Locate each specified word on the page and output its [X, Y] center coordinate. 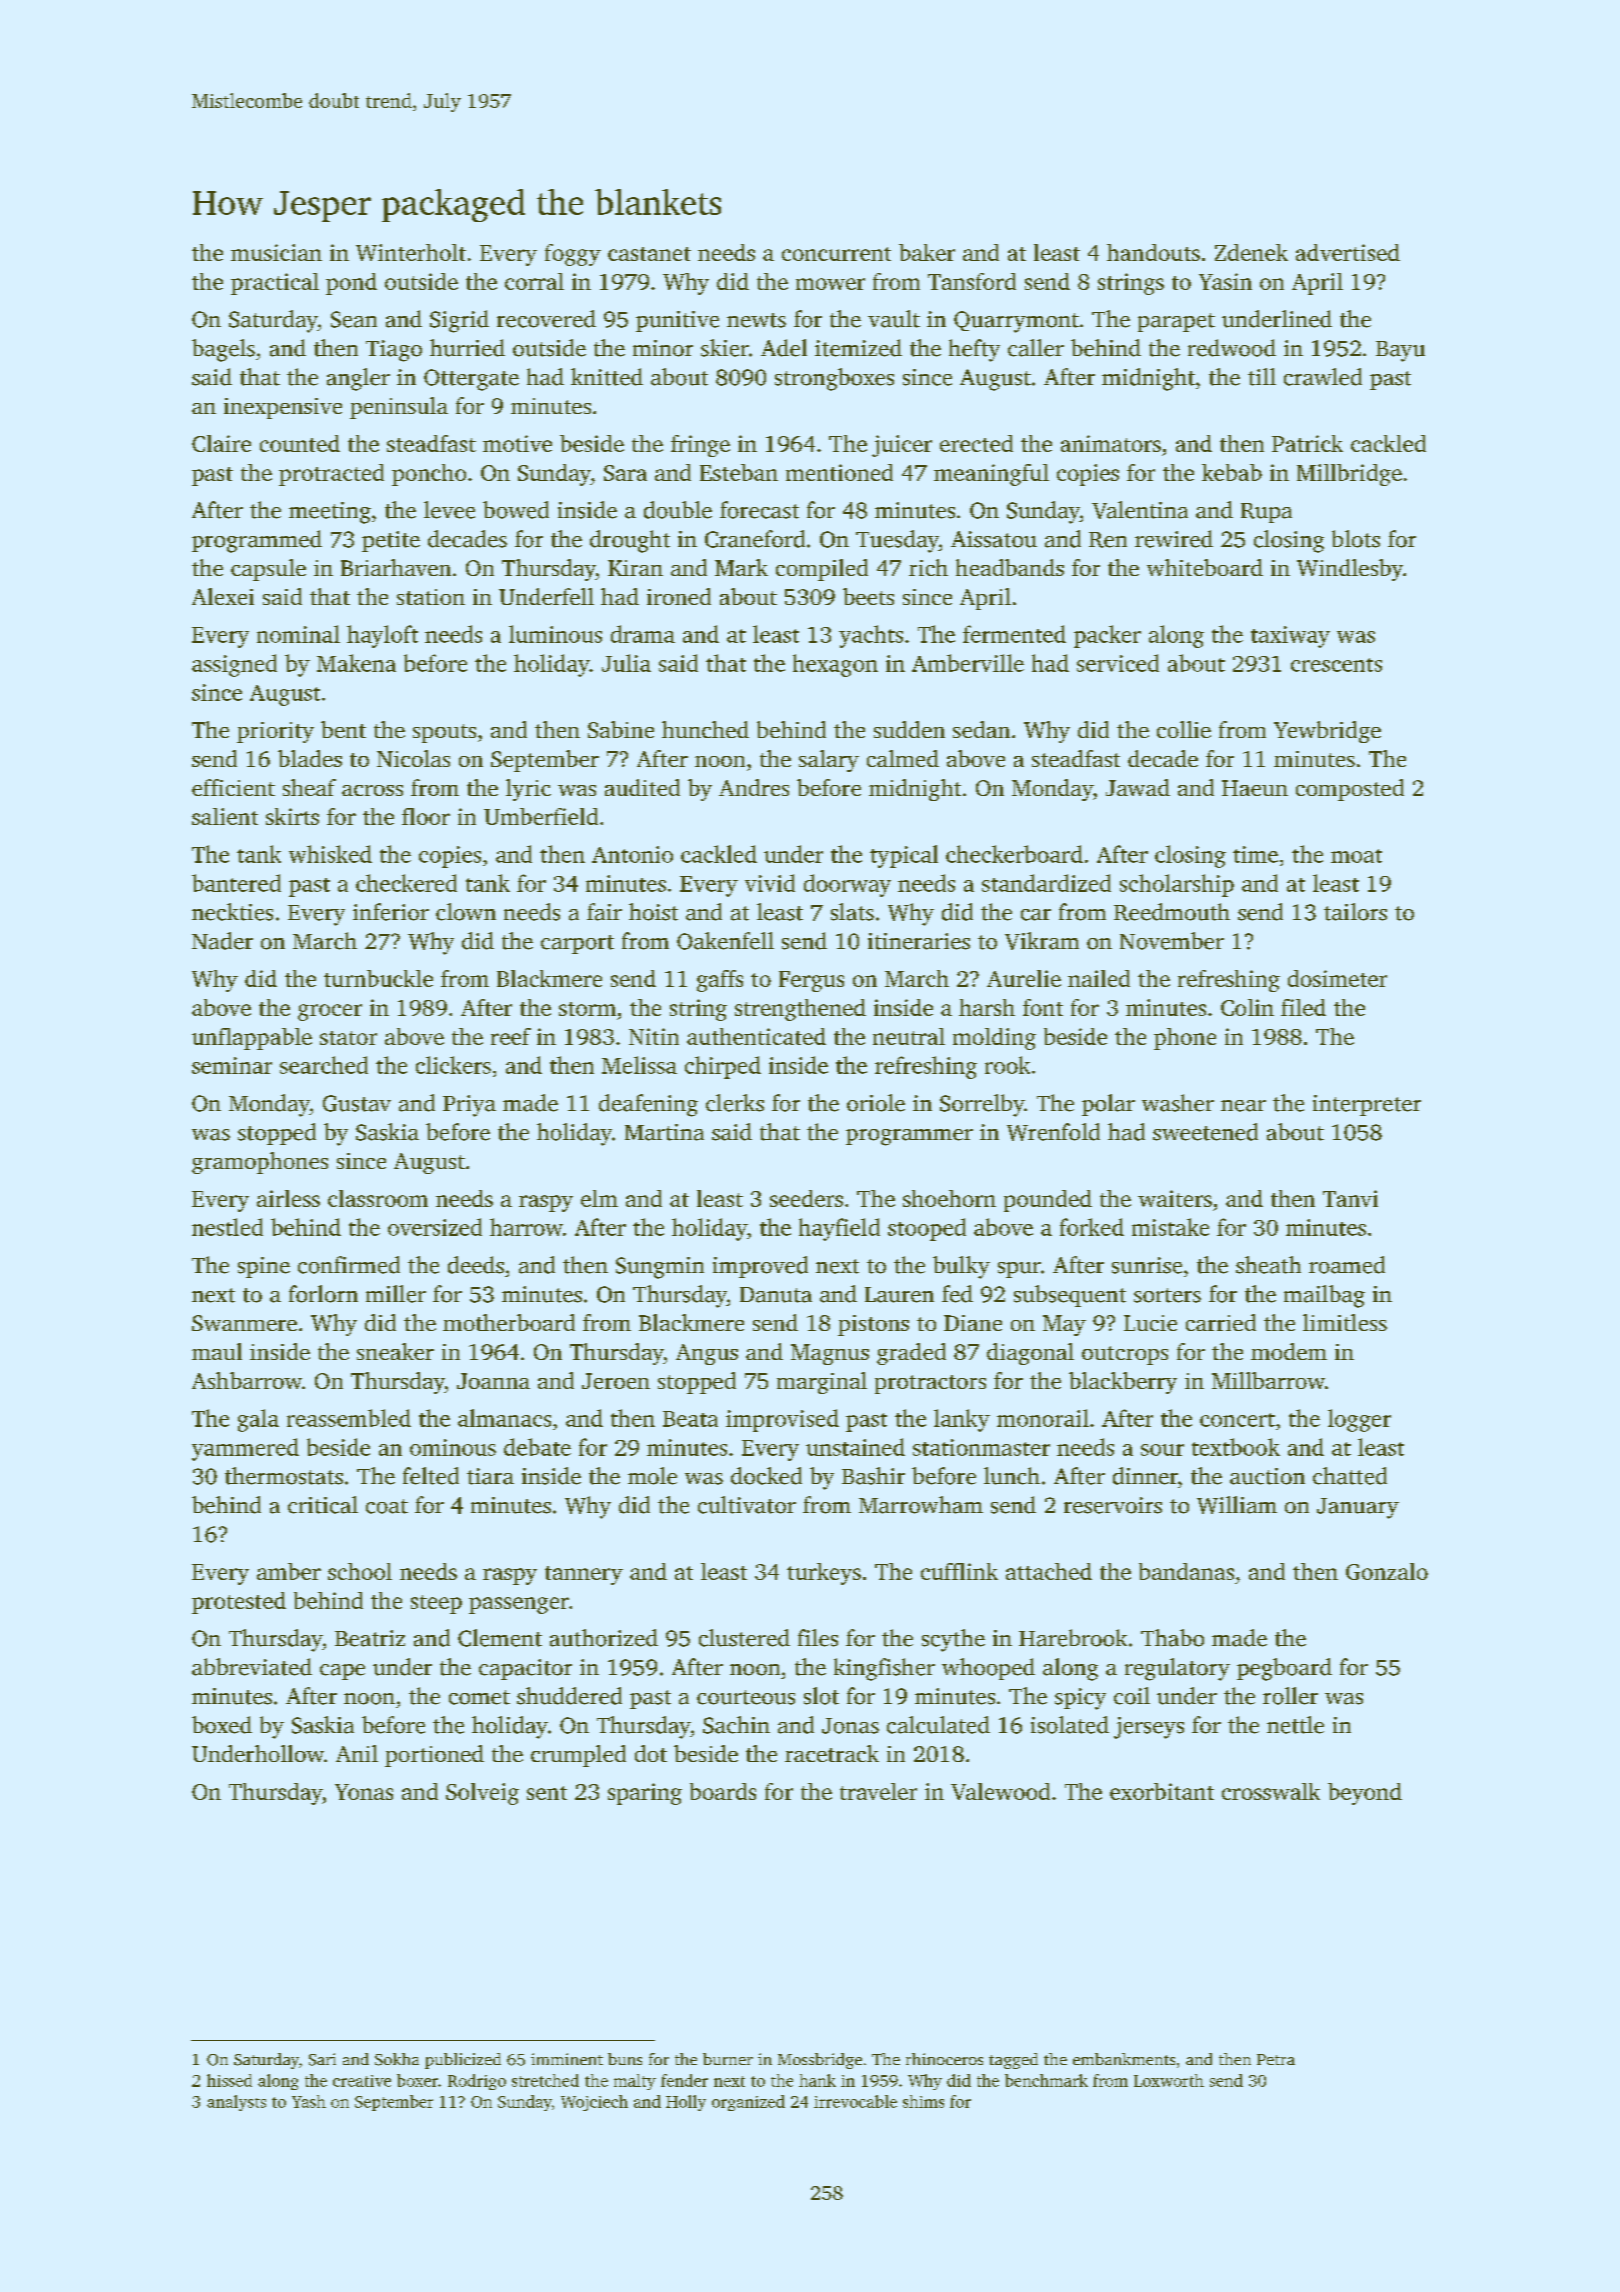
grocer [330, 1012]
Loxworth [1169, 2080]
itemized [858, 348]
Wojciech [594, 2103]
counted [300, 443]
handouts [1153, 252]
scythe [953, 1640]
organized [748, 2103]
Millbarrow [1268, 1380]
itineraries [919, 941]
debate [537, 1447]
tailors [1355, 912]
